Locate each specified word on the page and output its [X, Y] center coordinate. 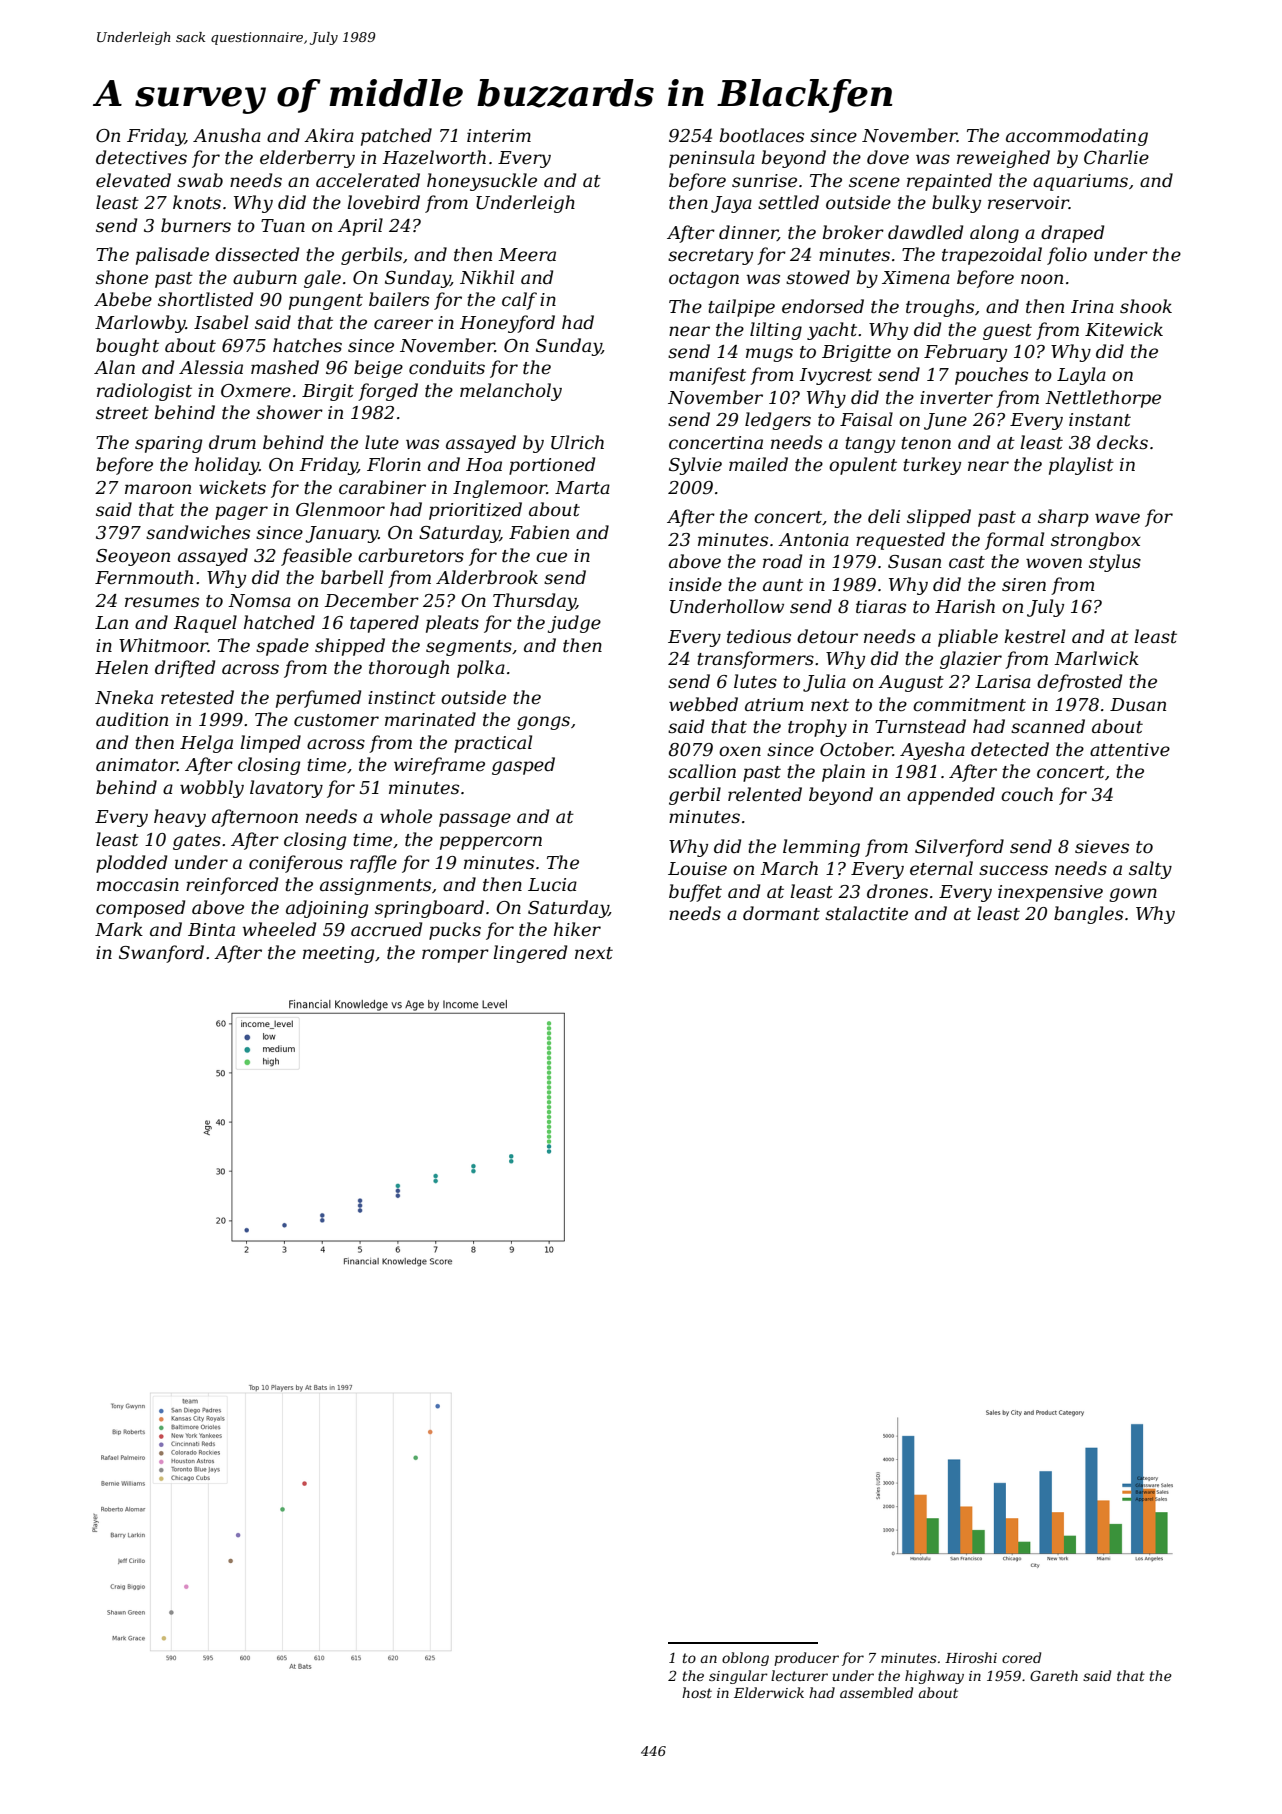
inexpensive [1050, 893]
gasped [523, 766]
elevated [133, 180]
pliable [968, 638]
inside [695, 584]
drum [232, 442]
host [697, 1692]
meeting [338, 954]
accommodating [1077, 137]
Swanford [161, 954]
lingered [530, 954]
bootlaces [762, 135]
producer [806, 1659]
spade [282, 647]
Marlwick [1096, 658]
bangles [1088, 915]
